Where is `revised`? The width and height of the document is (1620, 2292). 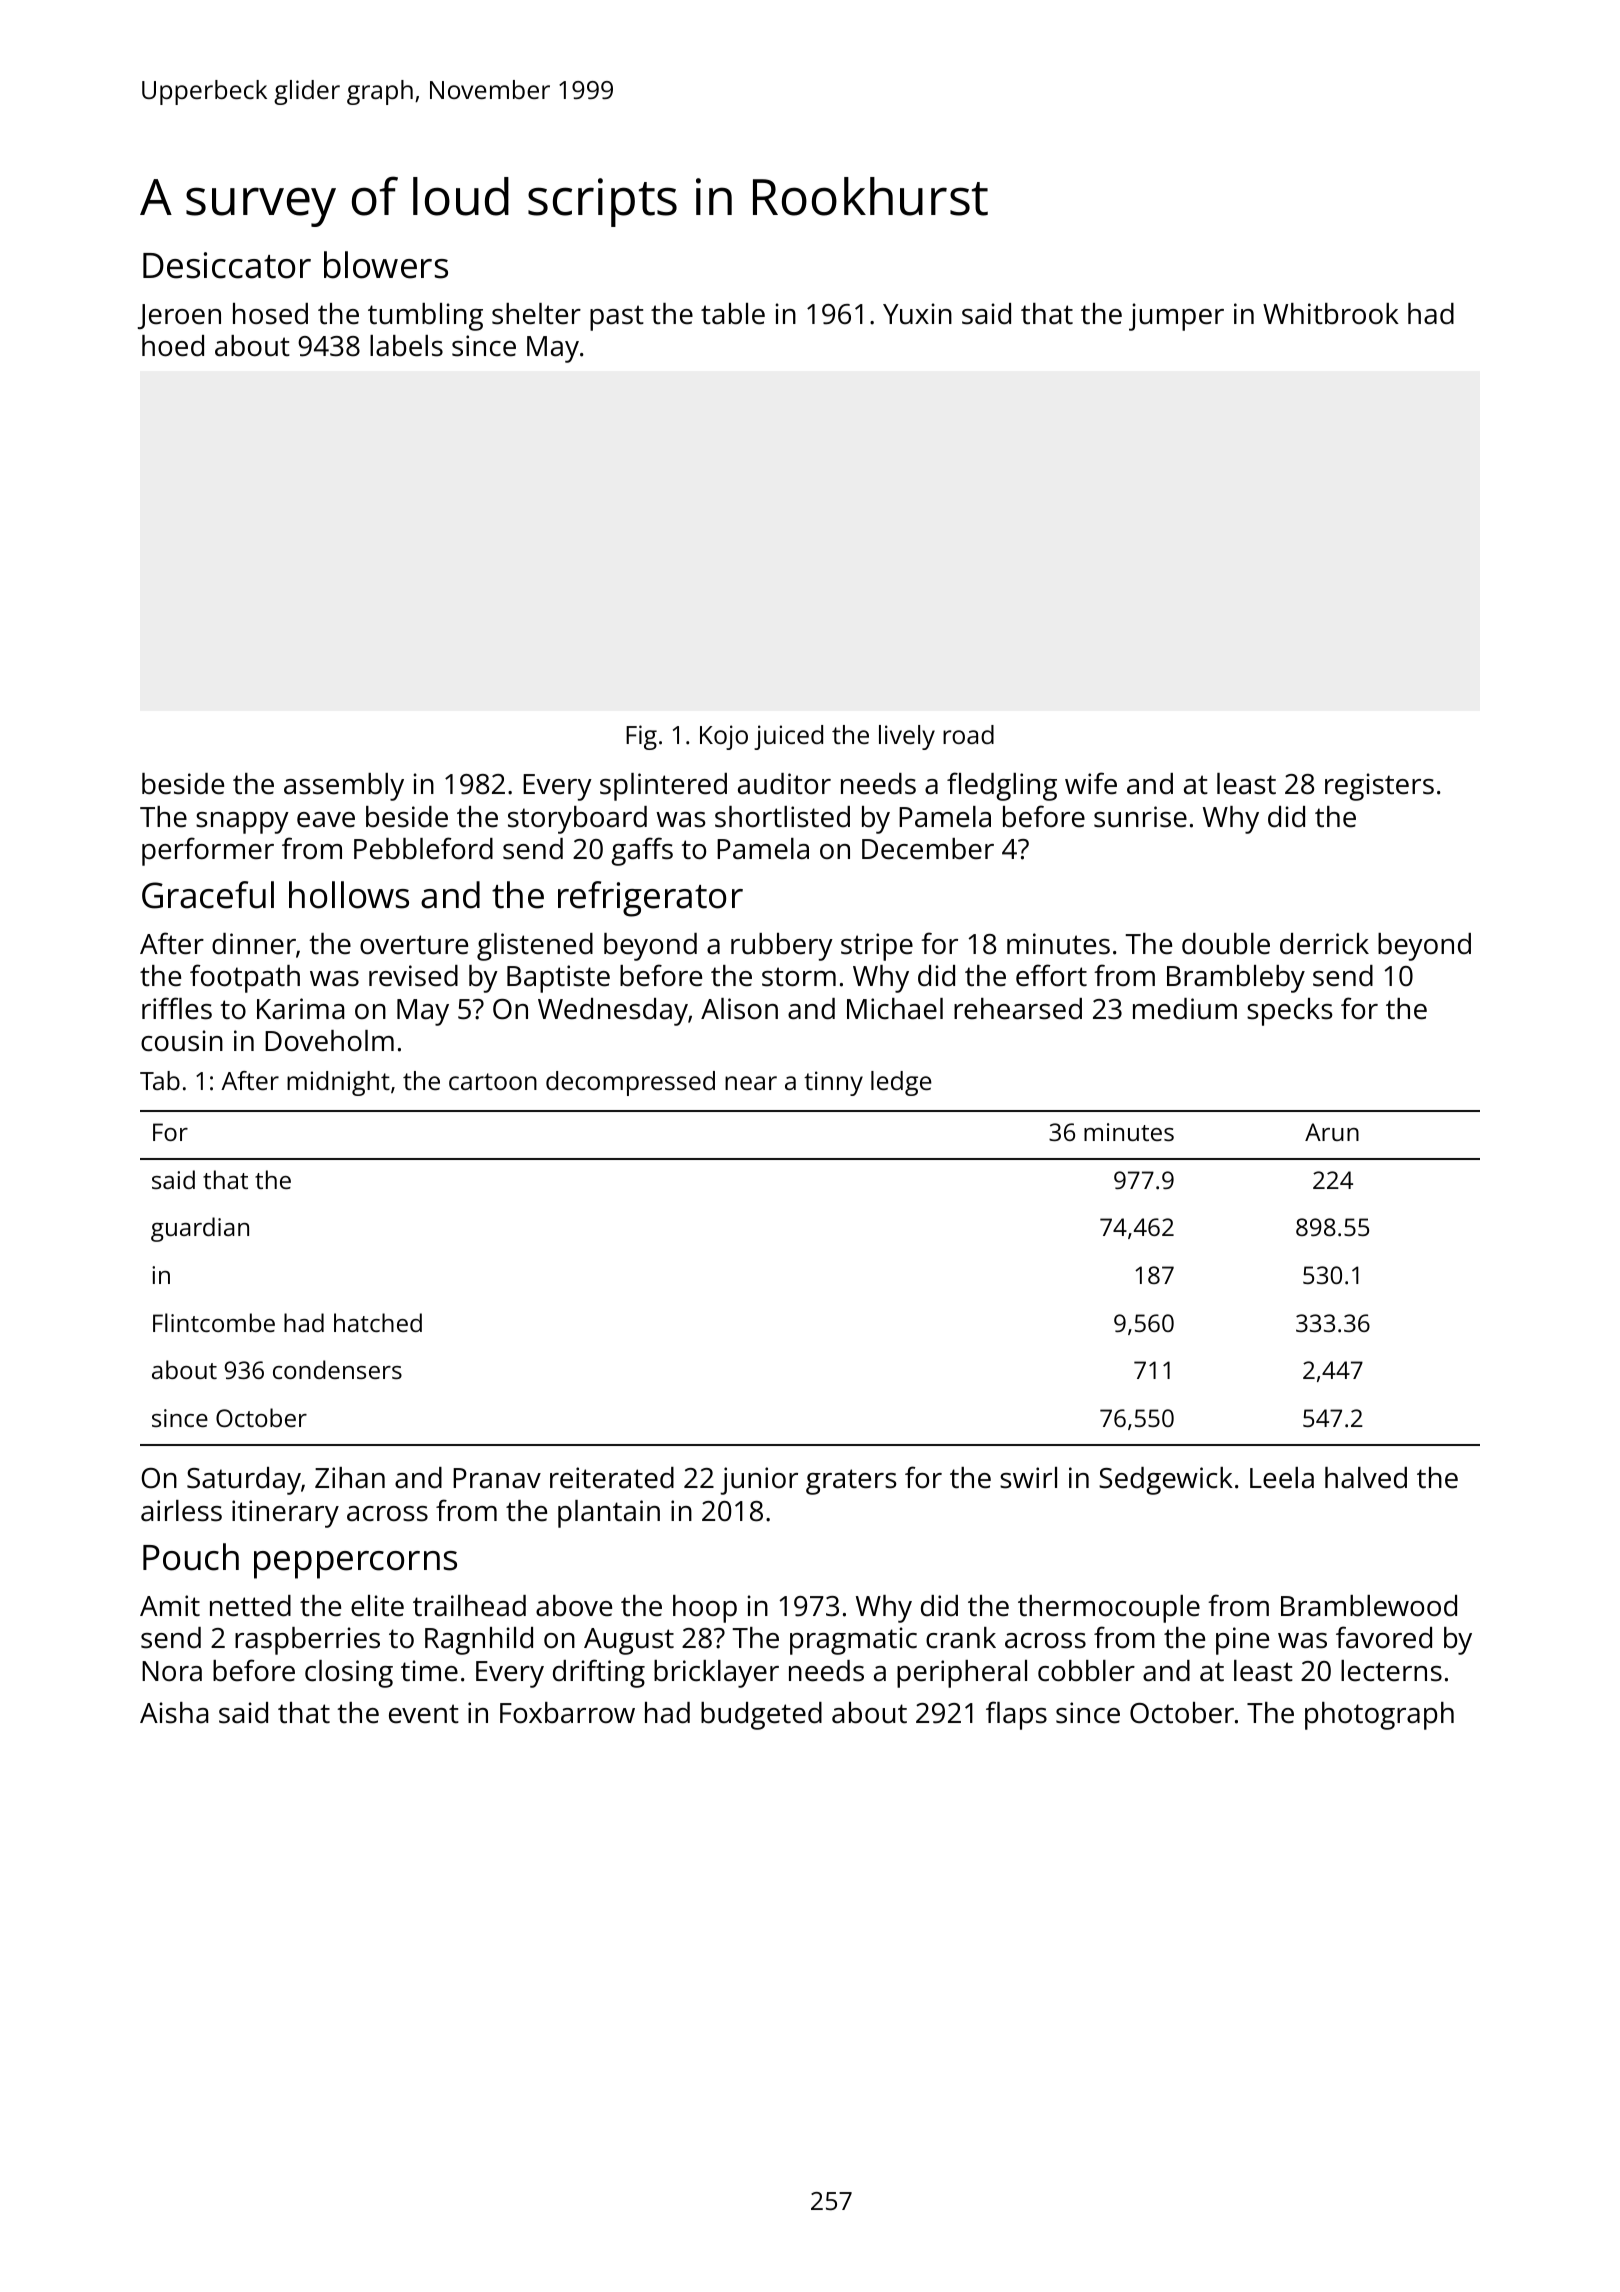
revised is located at coordinates (413, 976).
